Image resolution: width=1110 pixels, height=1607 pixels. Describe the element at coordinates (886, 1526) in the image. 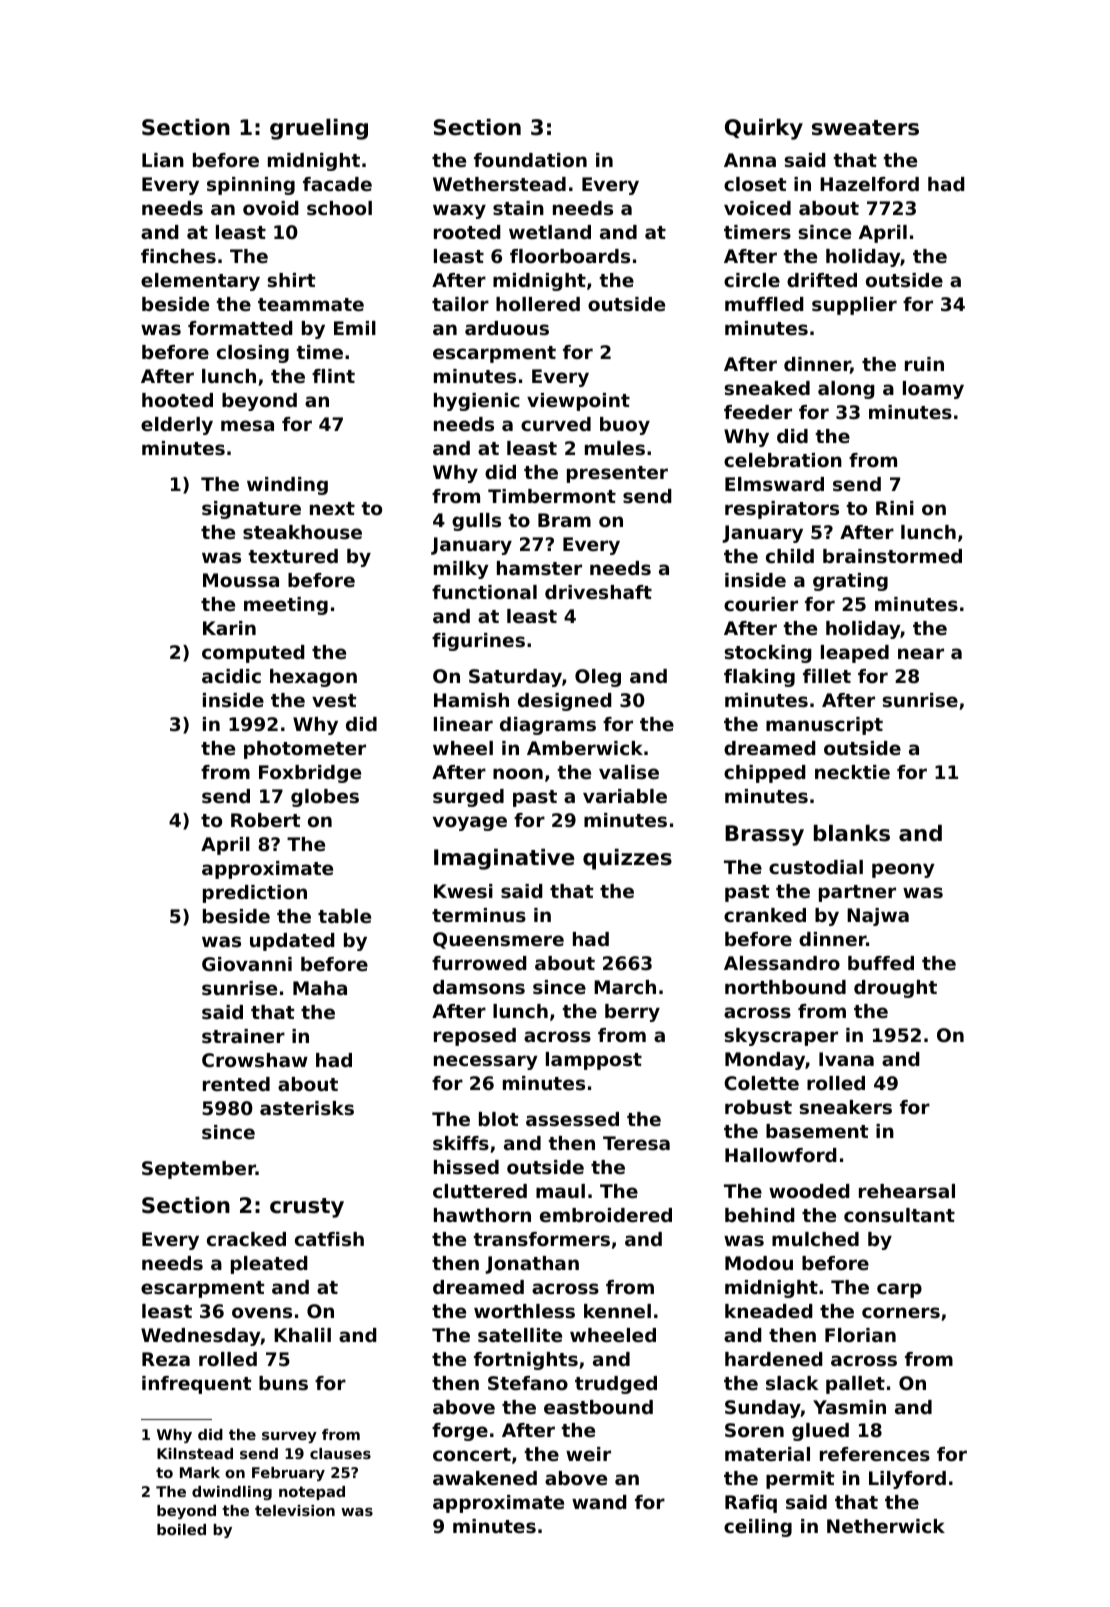

I see `Netherwick` at that location.
